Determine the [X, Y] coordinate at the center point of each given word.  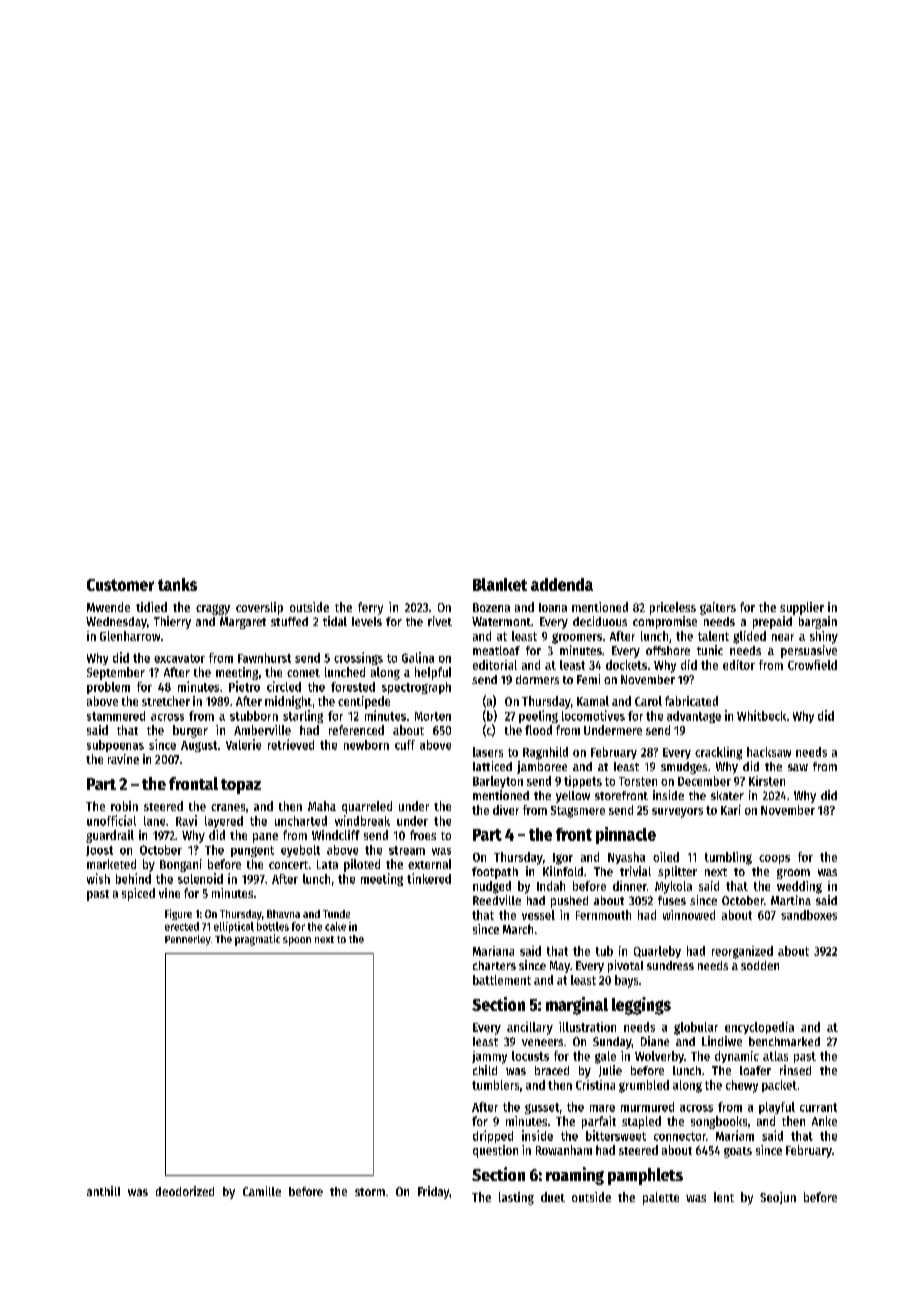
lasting [516, 1198]
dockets [626, 665]
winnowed [689, 915]
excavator [179, 658]
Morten [433, 716]
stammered [116, 716]
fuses [672, 900]
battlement [502, 980]
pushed [569, 902]
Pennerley [188, 940]
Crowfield [812, 665]
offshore [668, 650]
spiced [138, 894]
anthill [103, 1191]
